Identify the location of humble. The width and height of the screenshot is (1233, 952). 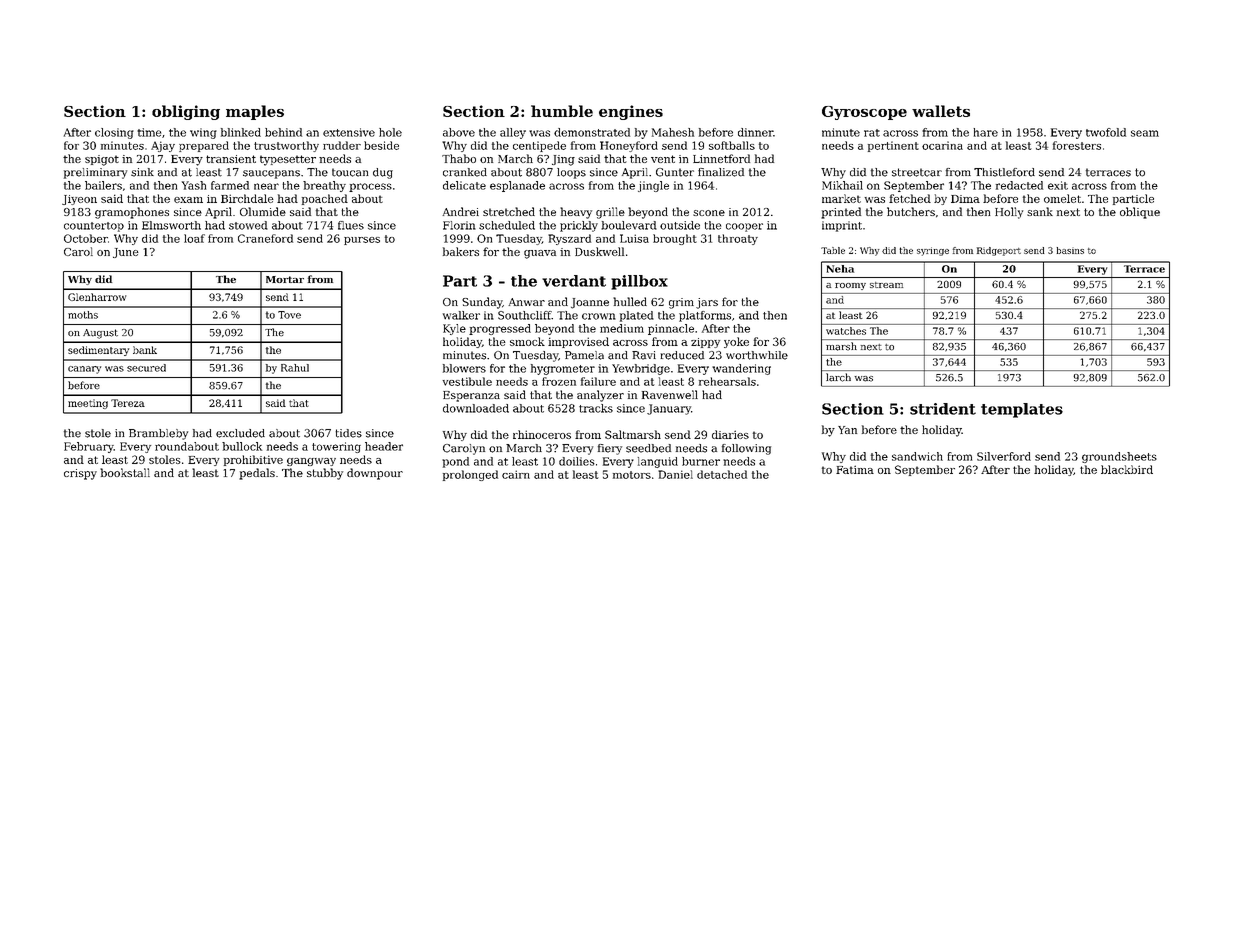
(562, 111).
